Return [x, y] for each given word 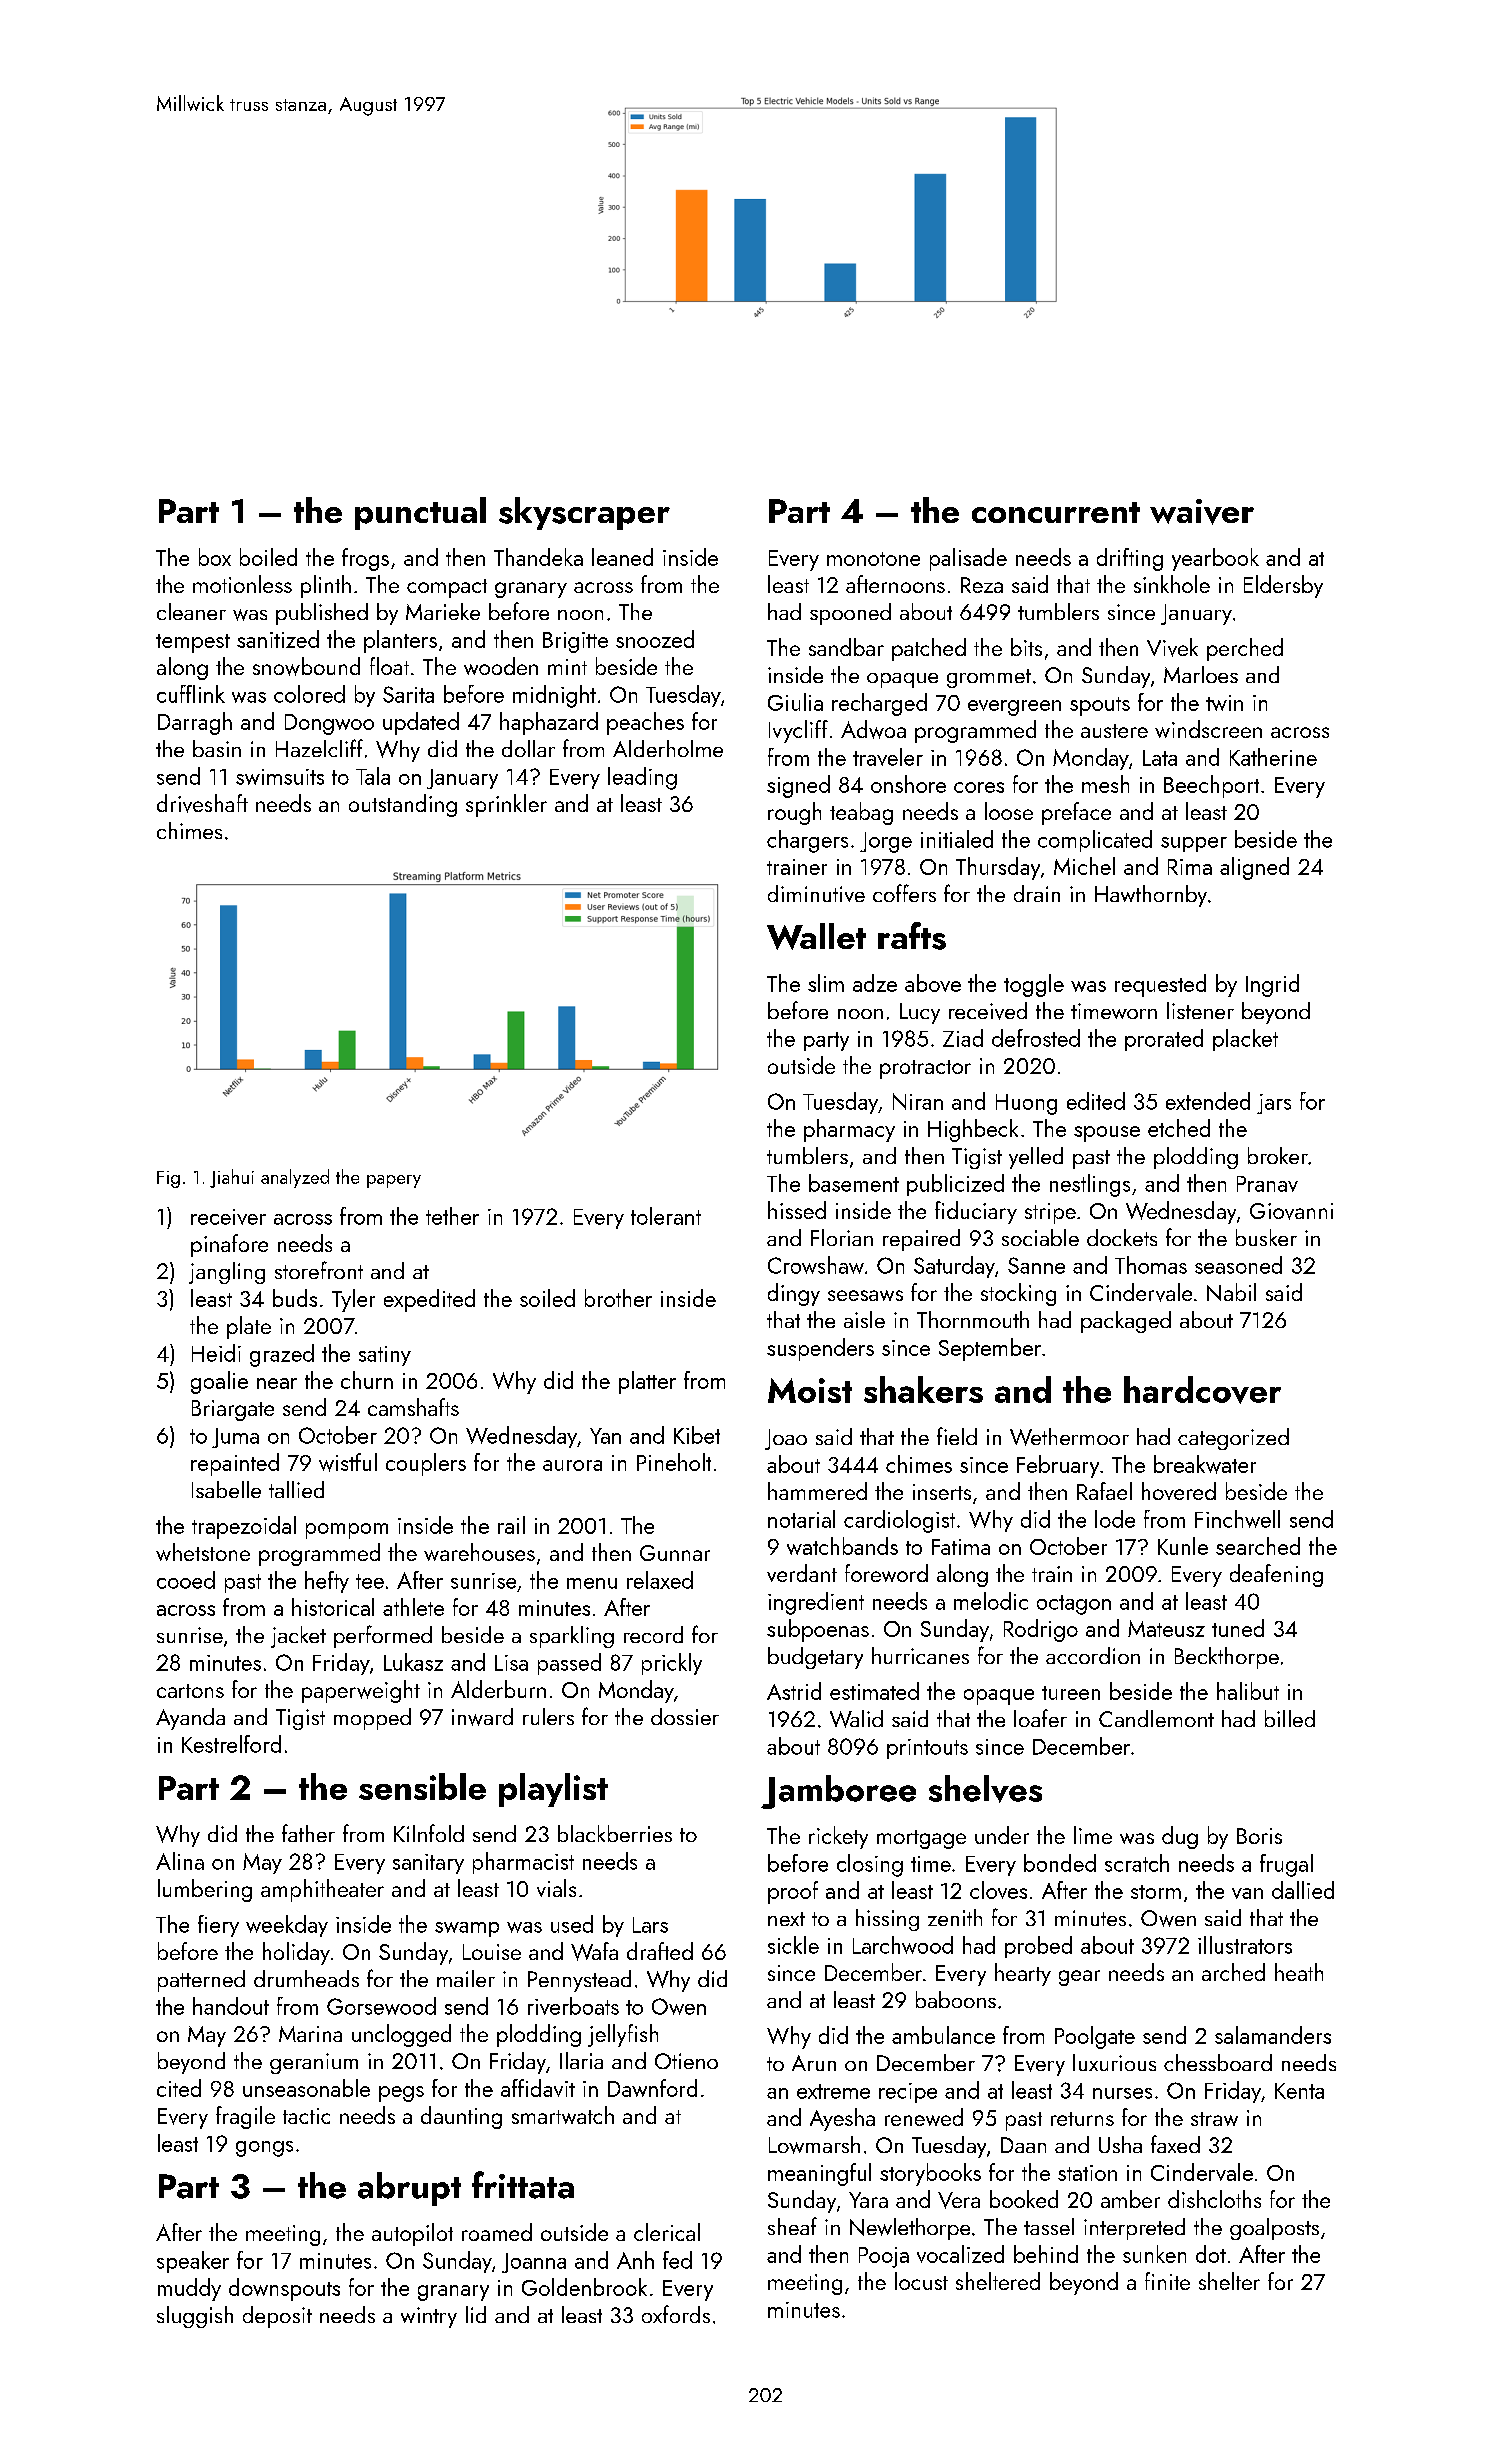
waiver [1202, 512]
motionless [242, 584]
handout [231, 2006]
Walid [856, 1719]
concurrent [1056, 512]
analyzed [295, 1178]
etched [1179, 1128]
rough [794, 813]
